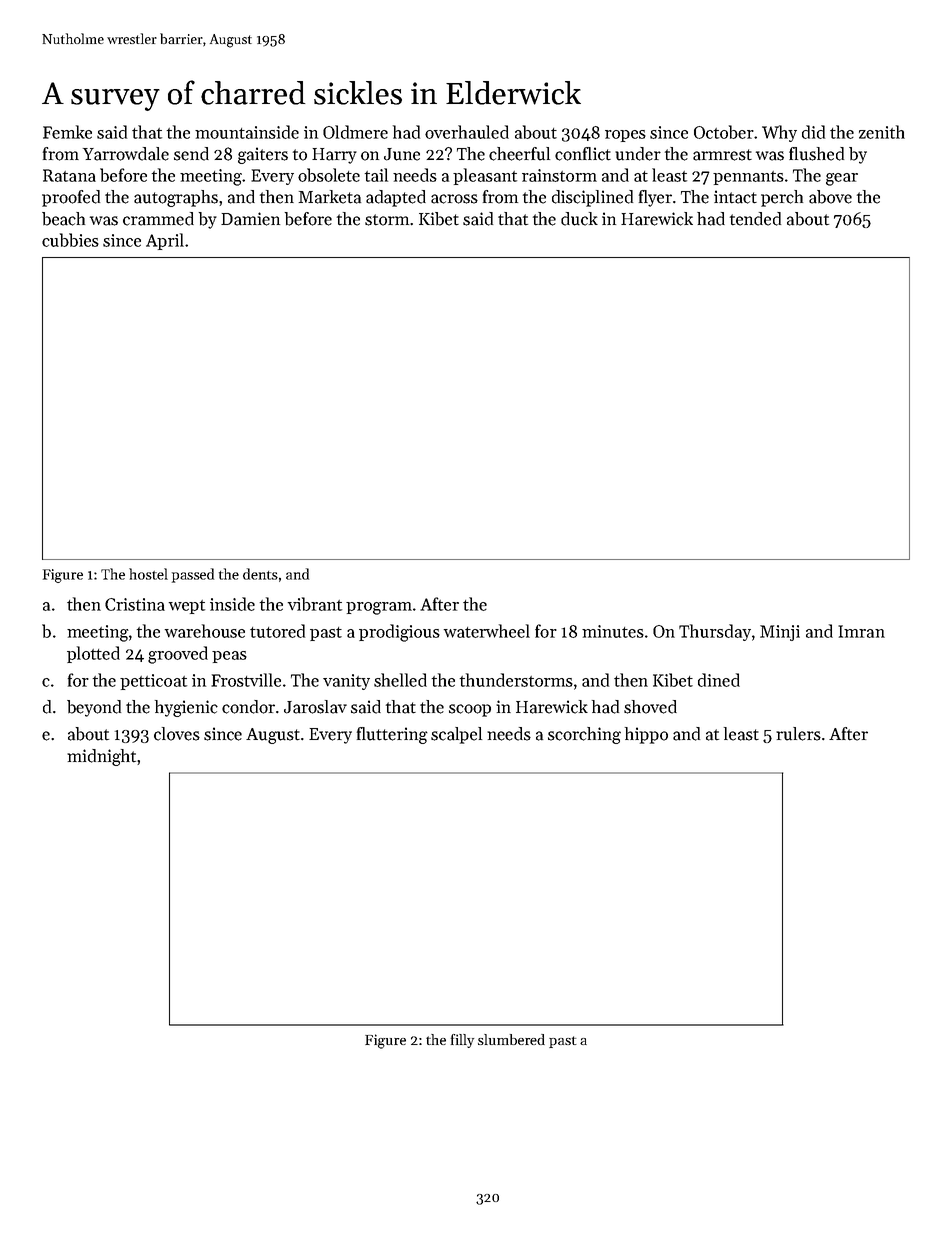 Image resolution: width=952 pixels, height=1233 pixels. What do you see at coordinates (613, 631) in the image?
I see `minutes` at bounding box center [613, 631].
